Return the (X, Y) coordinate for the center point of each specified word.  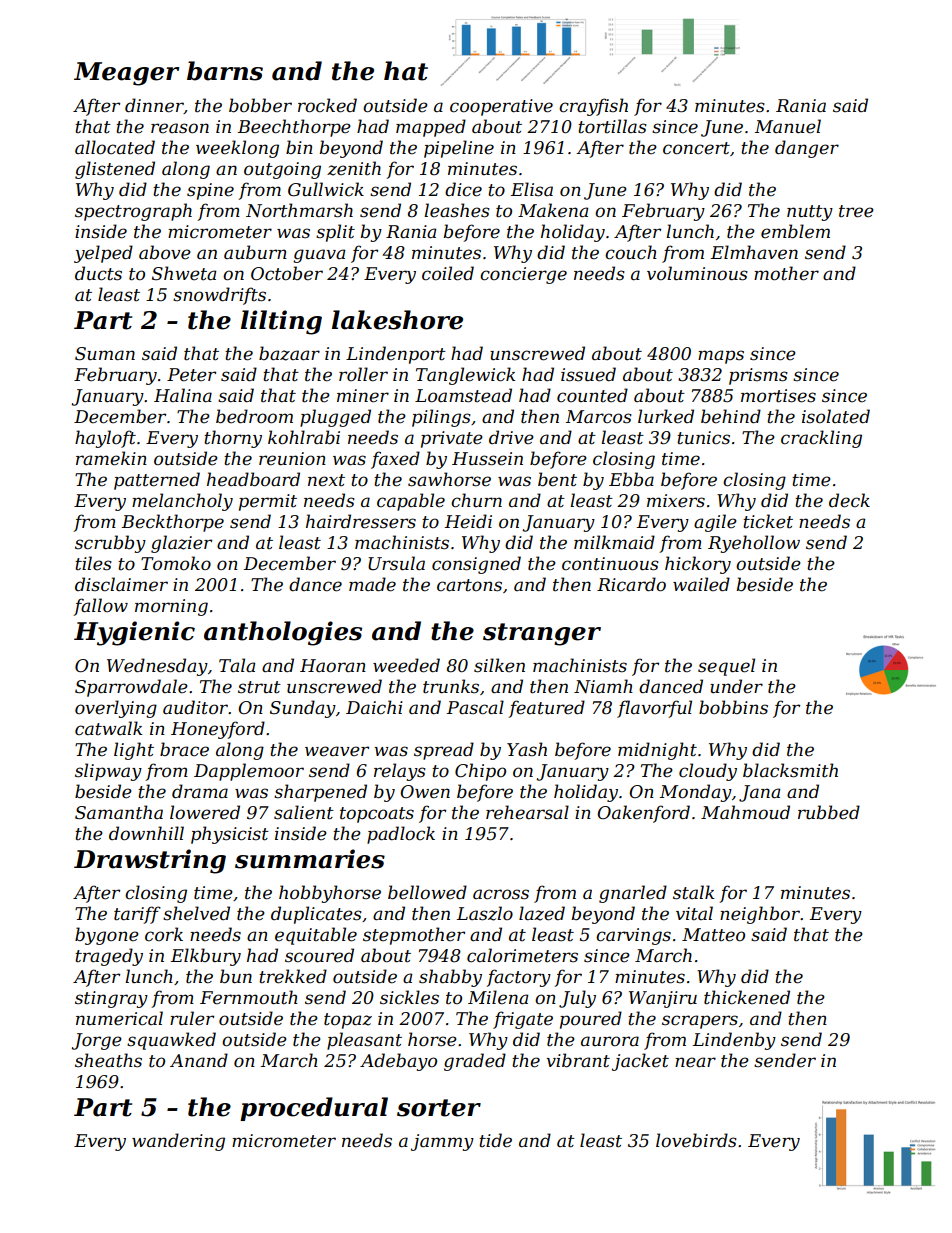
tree (856, 211)
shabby (450, 978)
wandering (178, 1142)
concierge (523, 275)
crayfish (593, 107)
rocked (327, 105)
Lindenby (734, 1041)
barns (225, 71)
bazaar (289, 353)
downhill (146, 833)
